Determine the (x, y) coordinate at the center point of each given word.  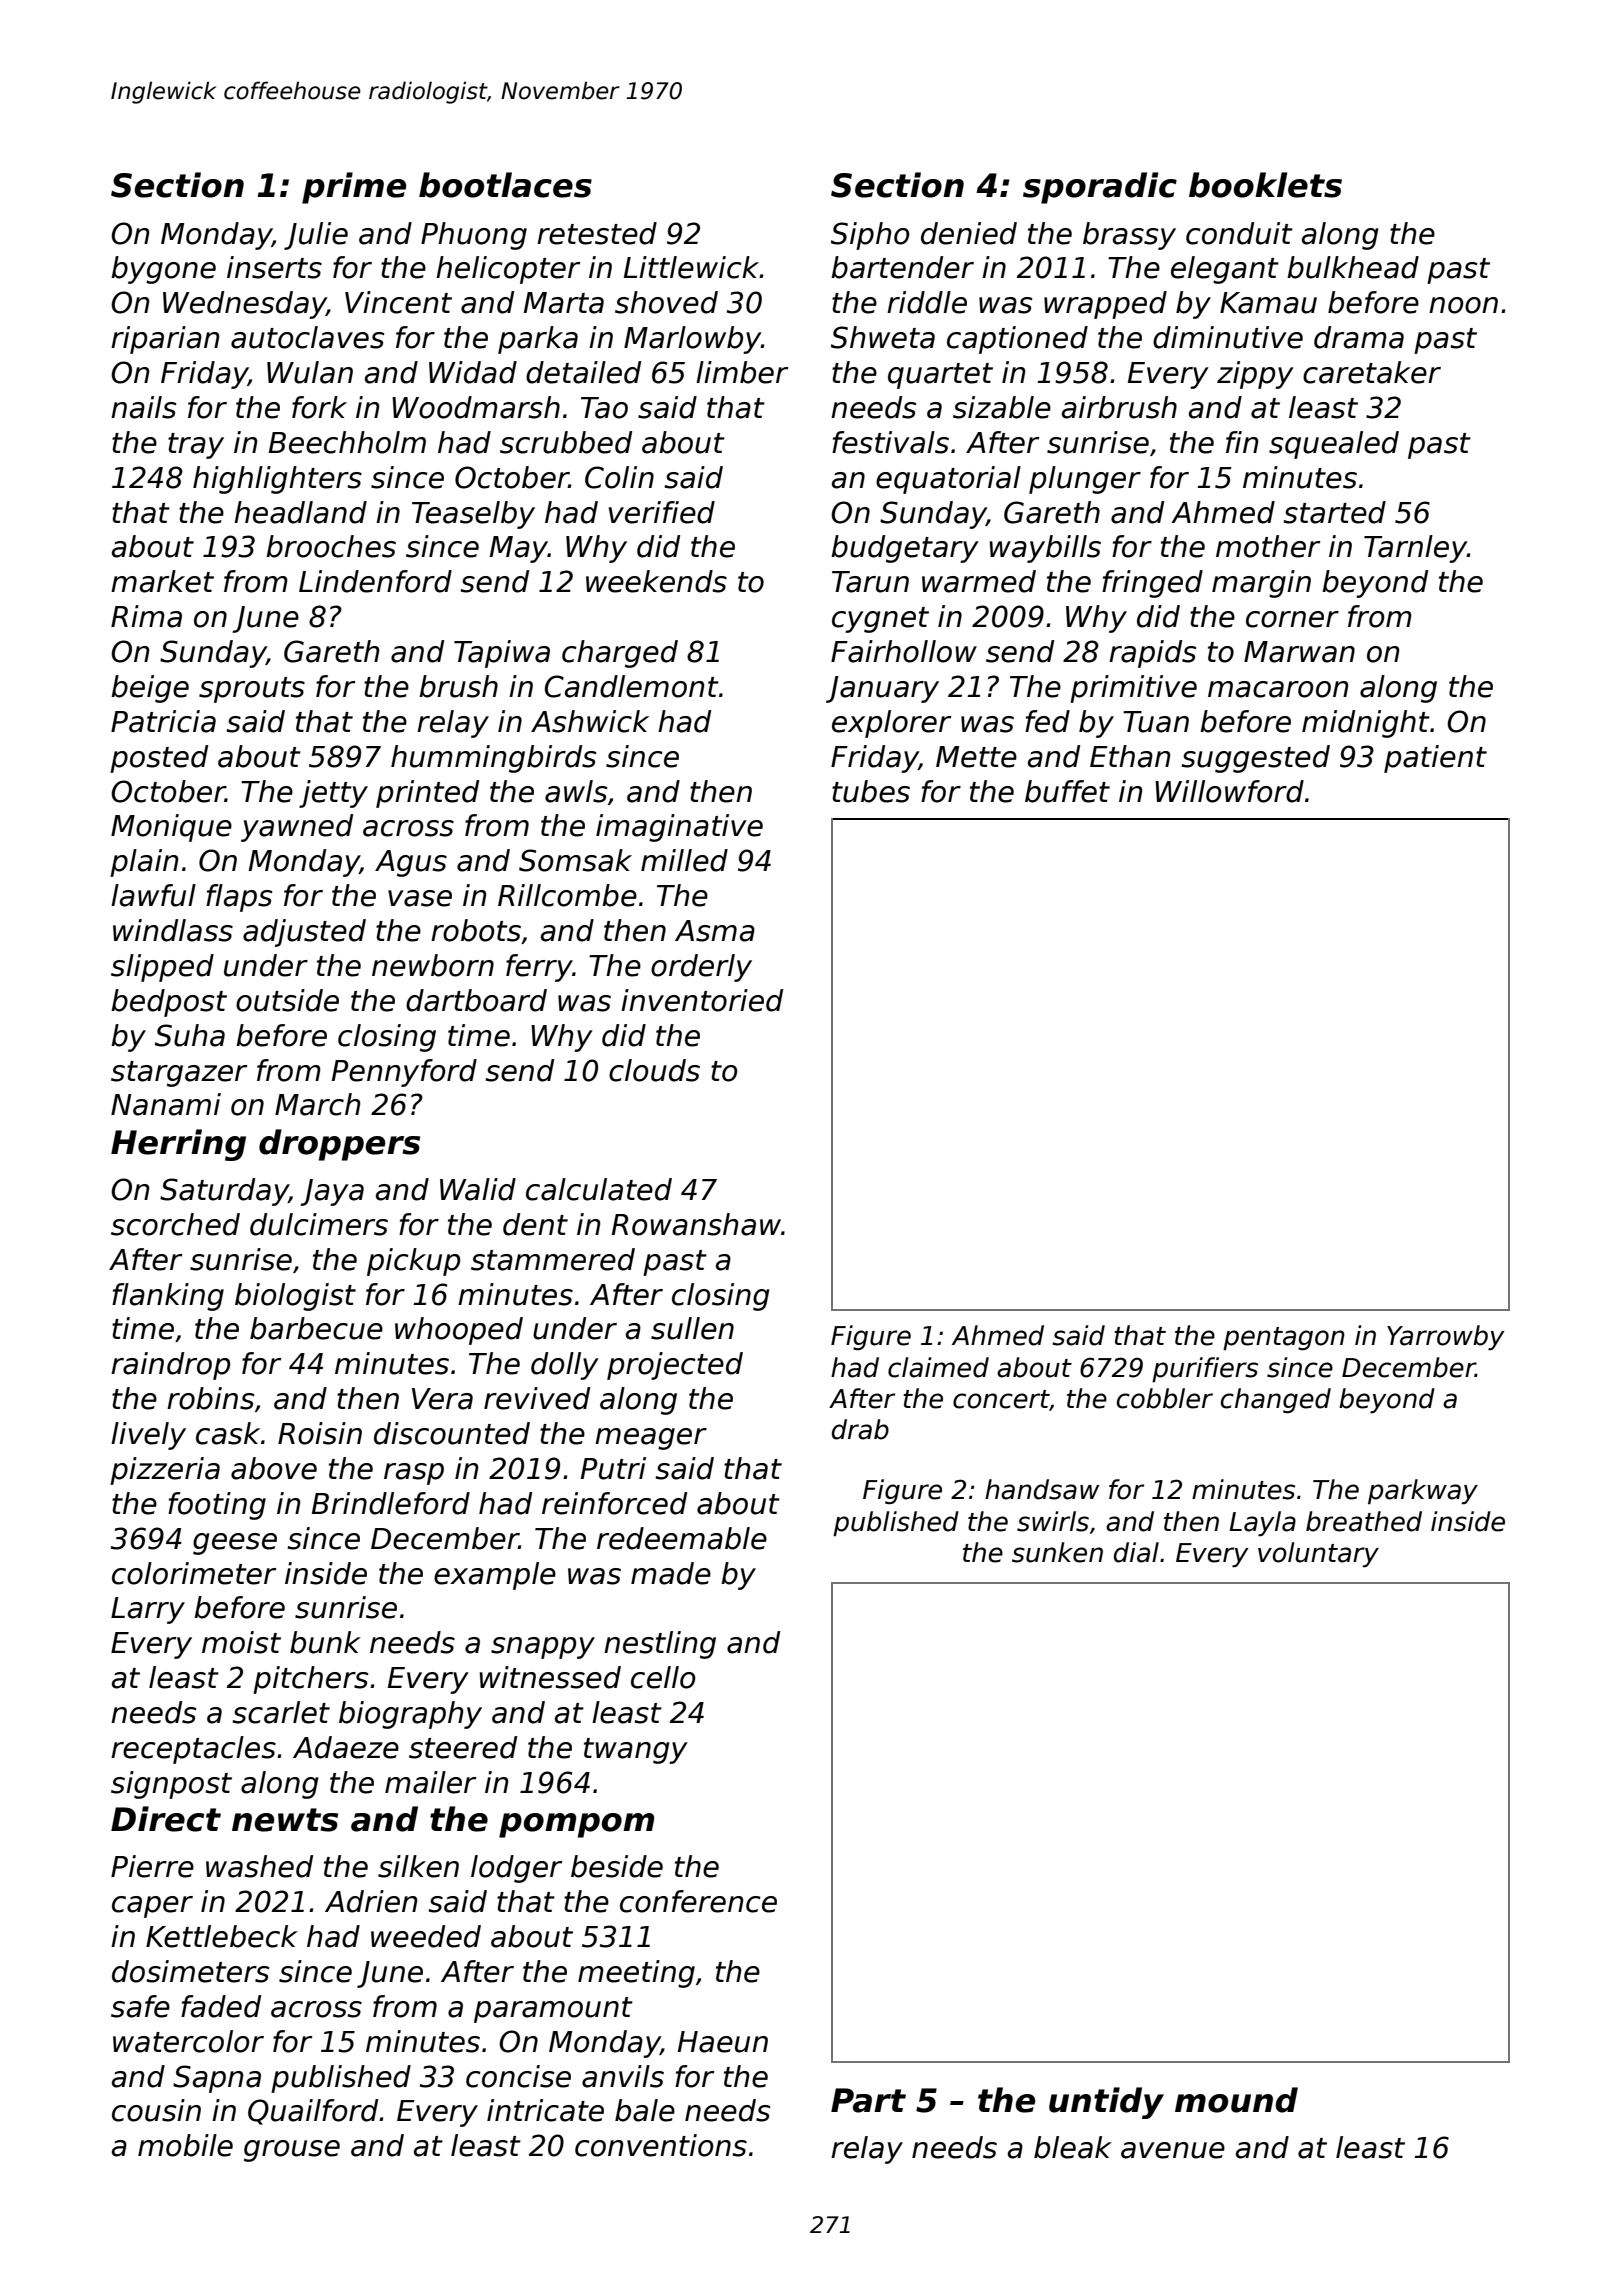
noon (1463, 305)
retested (597, 233)
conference (698, 1901)
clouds (654, 1070)
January (882, 689)
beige (150, 689)
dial (1136, 1552)
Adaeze (346, 1747)
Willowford (1229, 791)
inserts (274, 267)
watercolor (188, 2041)
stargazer (179, 1074)
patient (1435, 759)
